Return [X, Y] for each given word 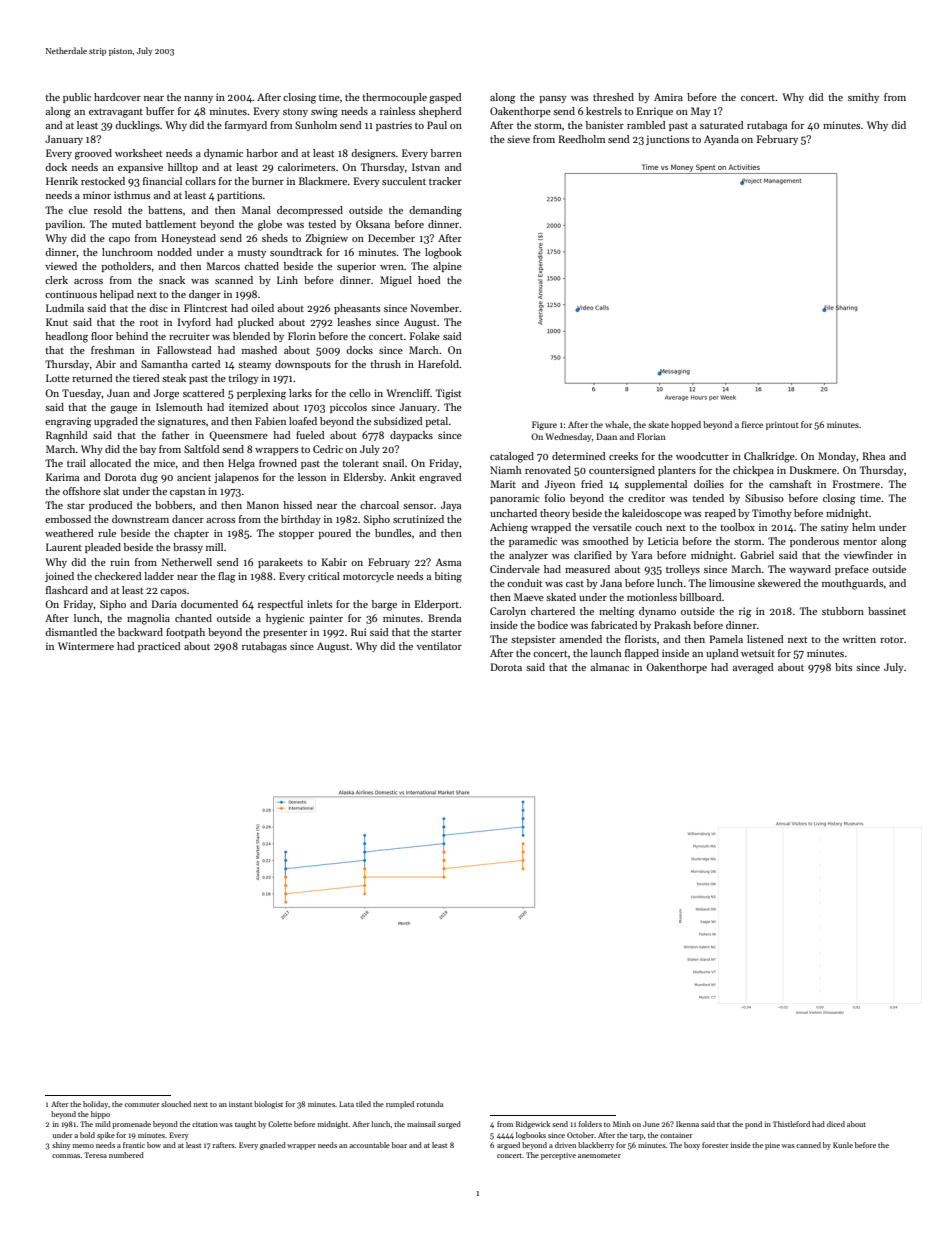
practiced [159, 647]
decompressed [310, 211]
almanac [610, 667]
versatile [612, 527]
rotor [892, 639]
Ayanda [721, 140]
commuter [142, 1105]
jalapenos [236, 478]
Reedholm [581, 139]
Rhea [873, 456]
